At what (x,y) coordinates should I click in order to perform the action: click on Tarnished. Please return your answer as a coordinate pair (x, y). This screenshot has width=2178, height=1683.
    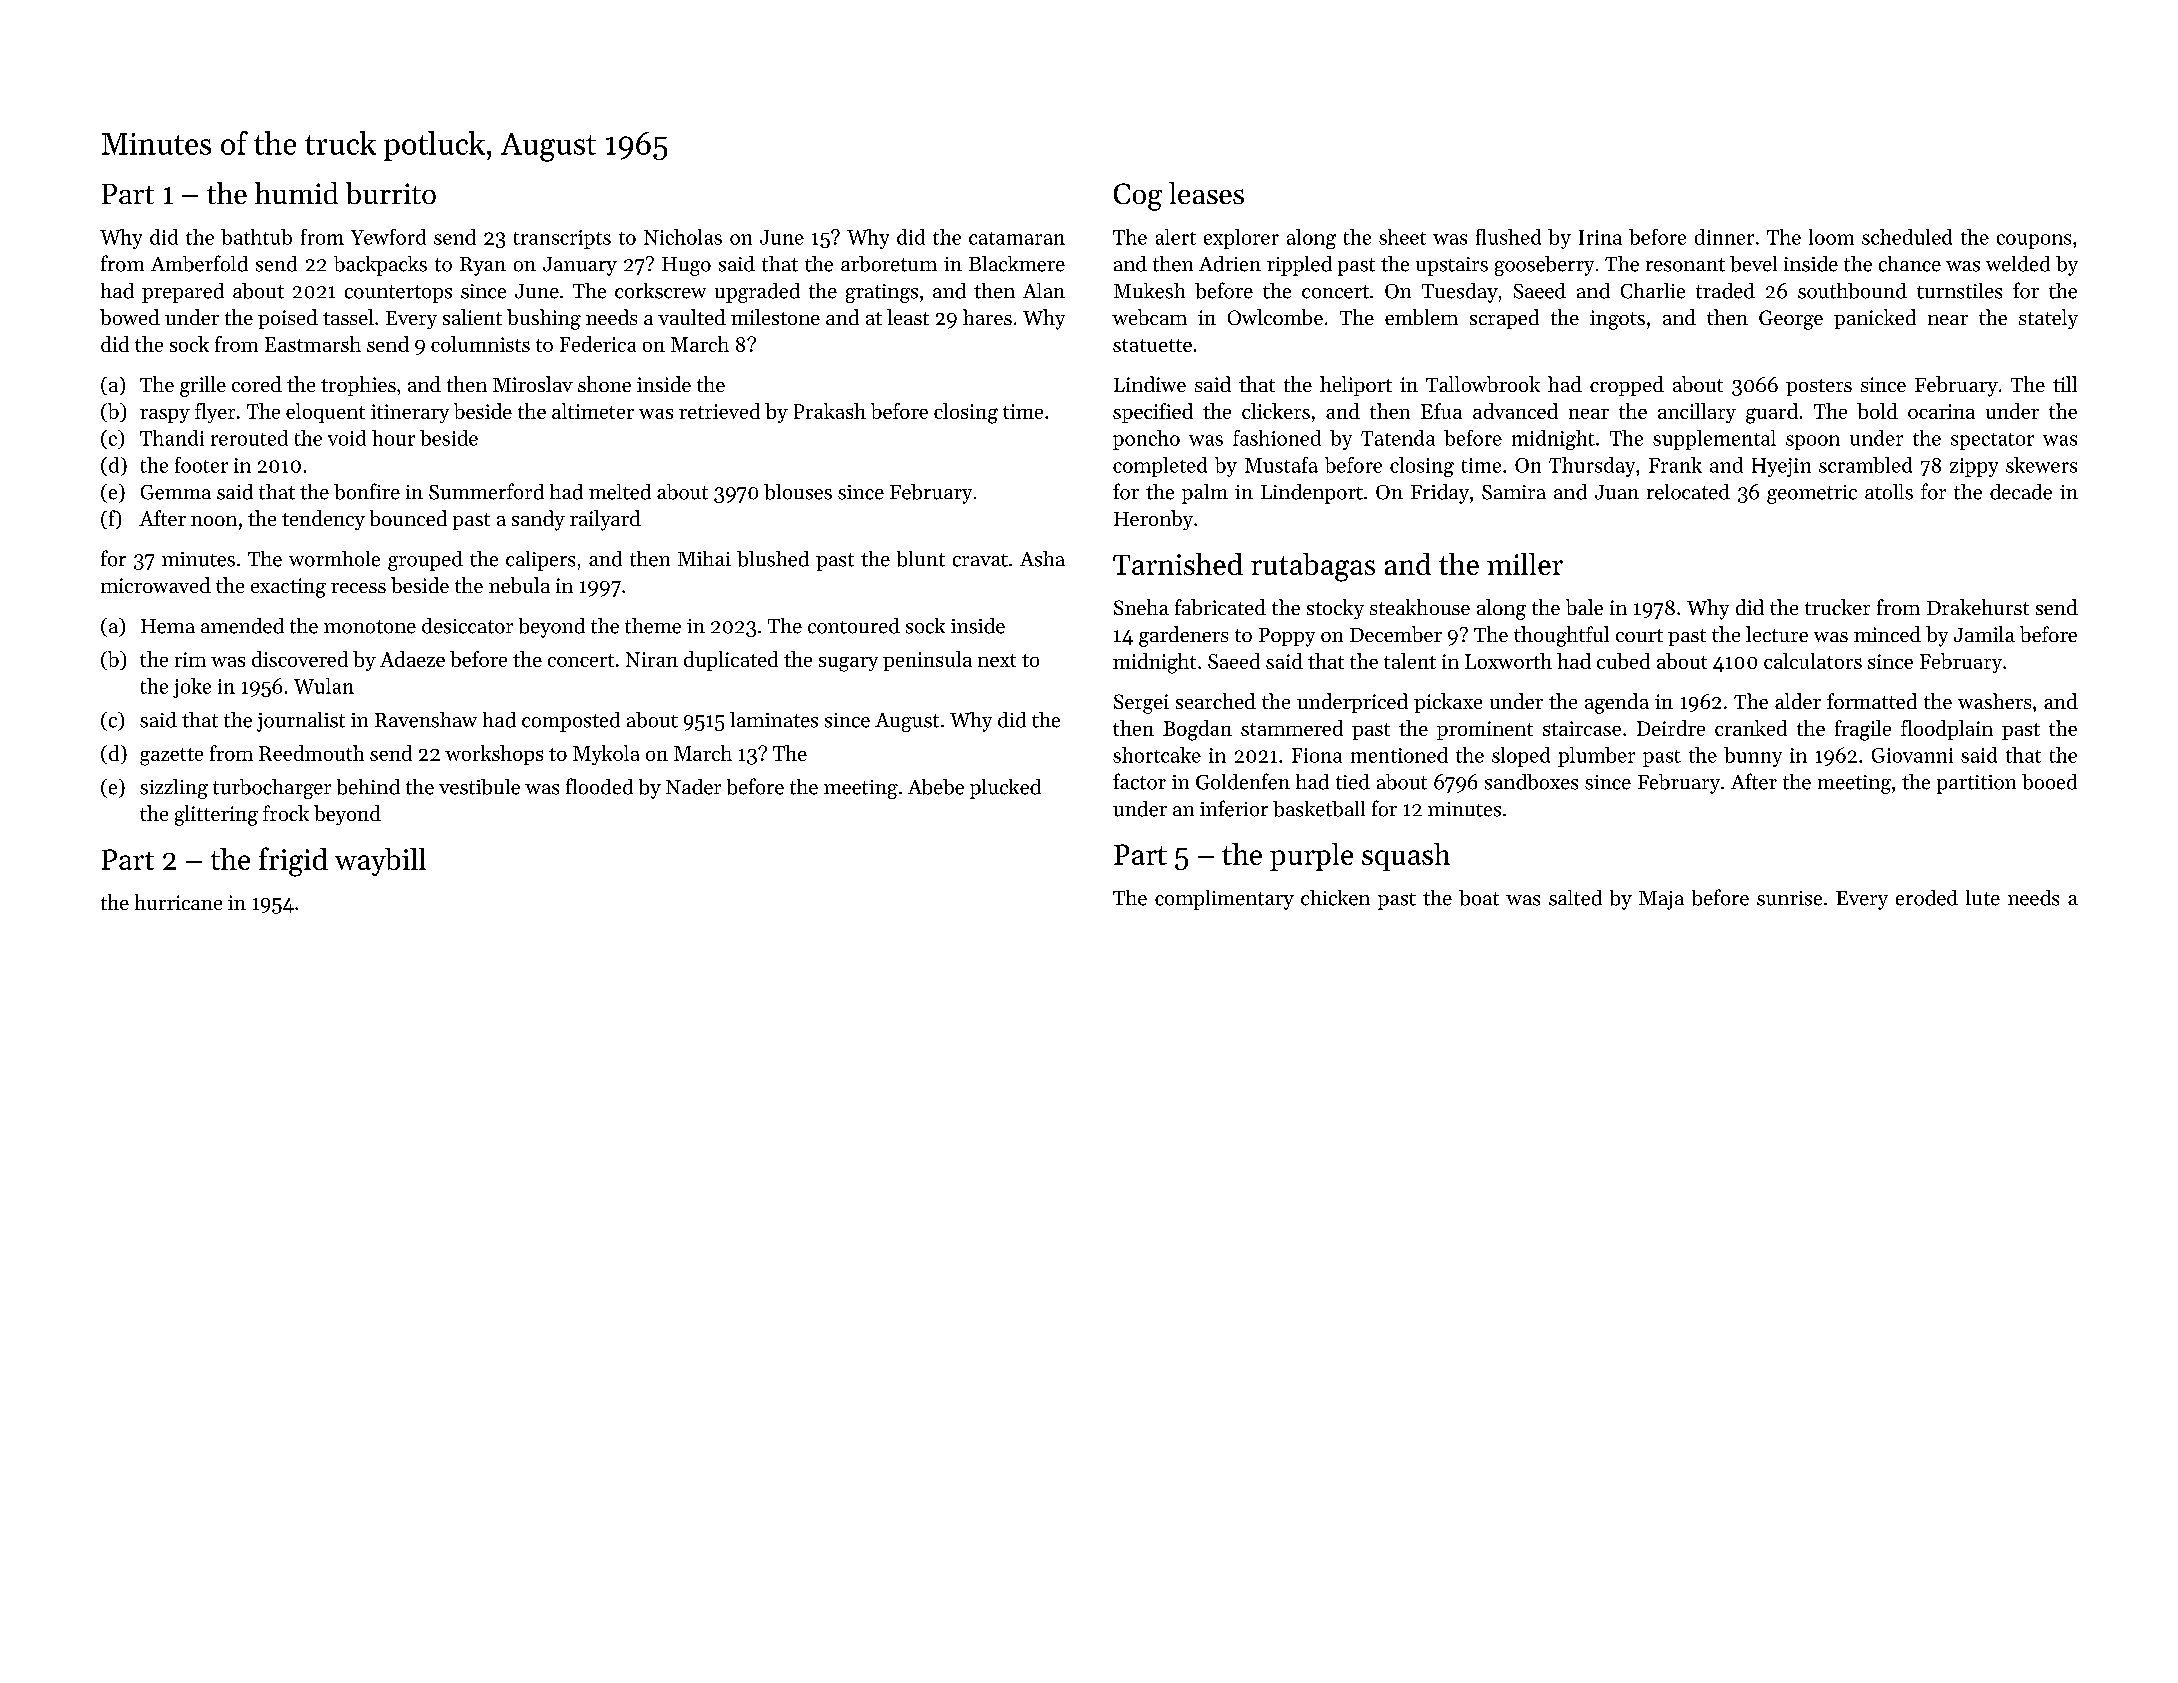
    Looking at the image, I should click on (1178, 564).
